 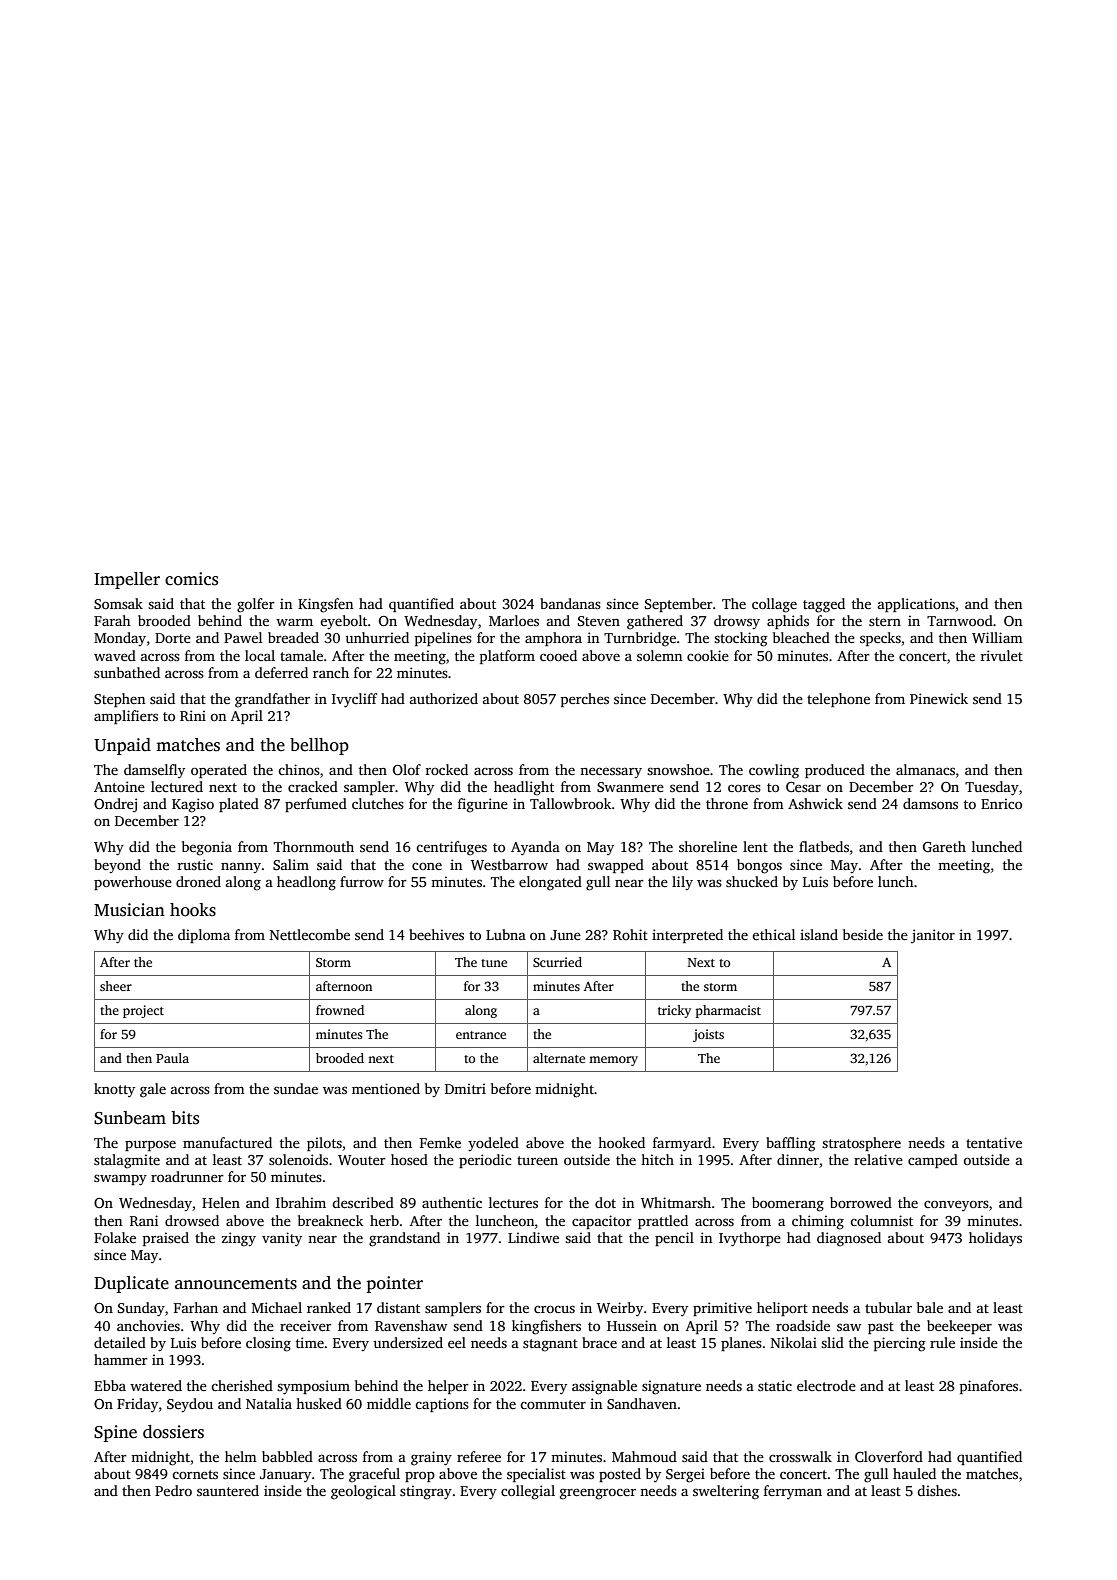 I want to click on elongated, so click(x=550, y=883).
